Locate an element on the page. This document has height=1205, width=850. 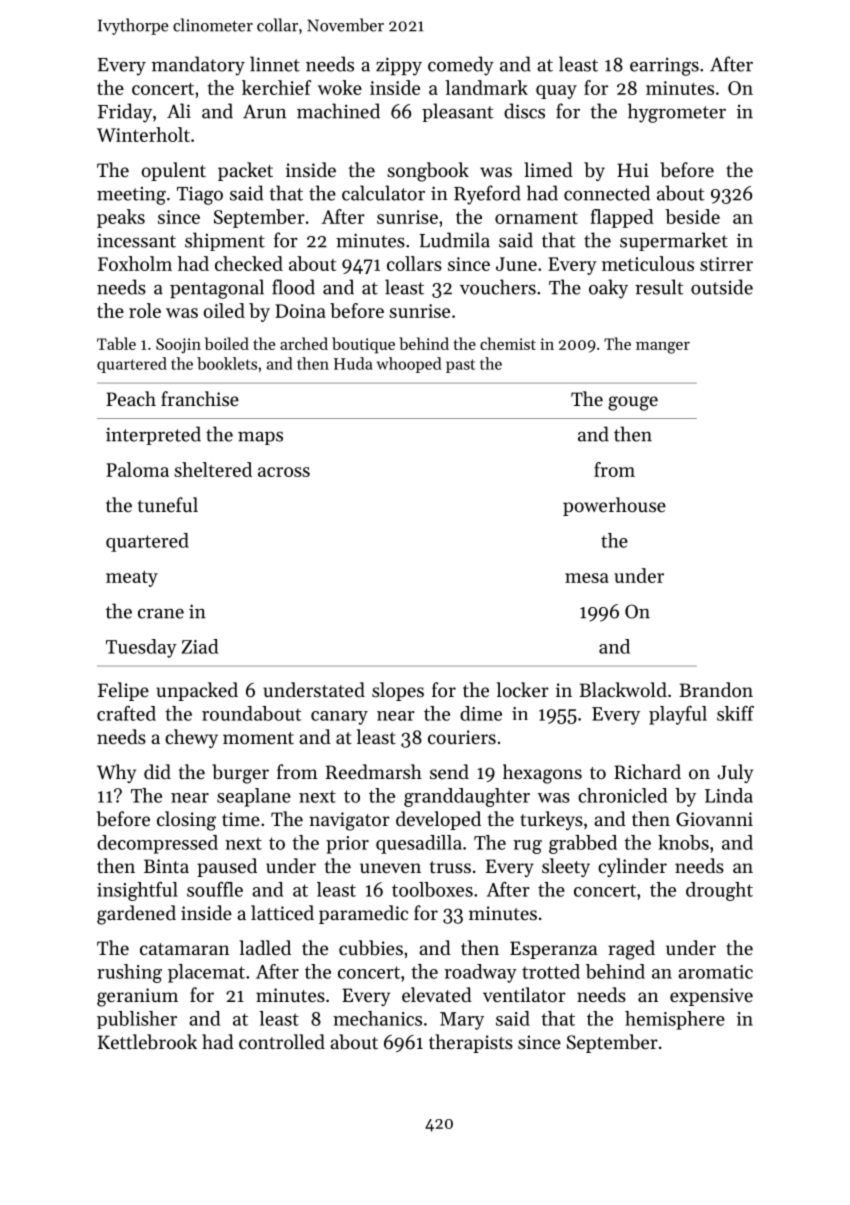
Hui is located at coordinates (633, 170).
